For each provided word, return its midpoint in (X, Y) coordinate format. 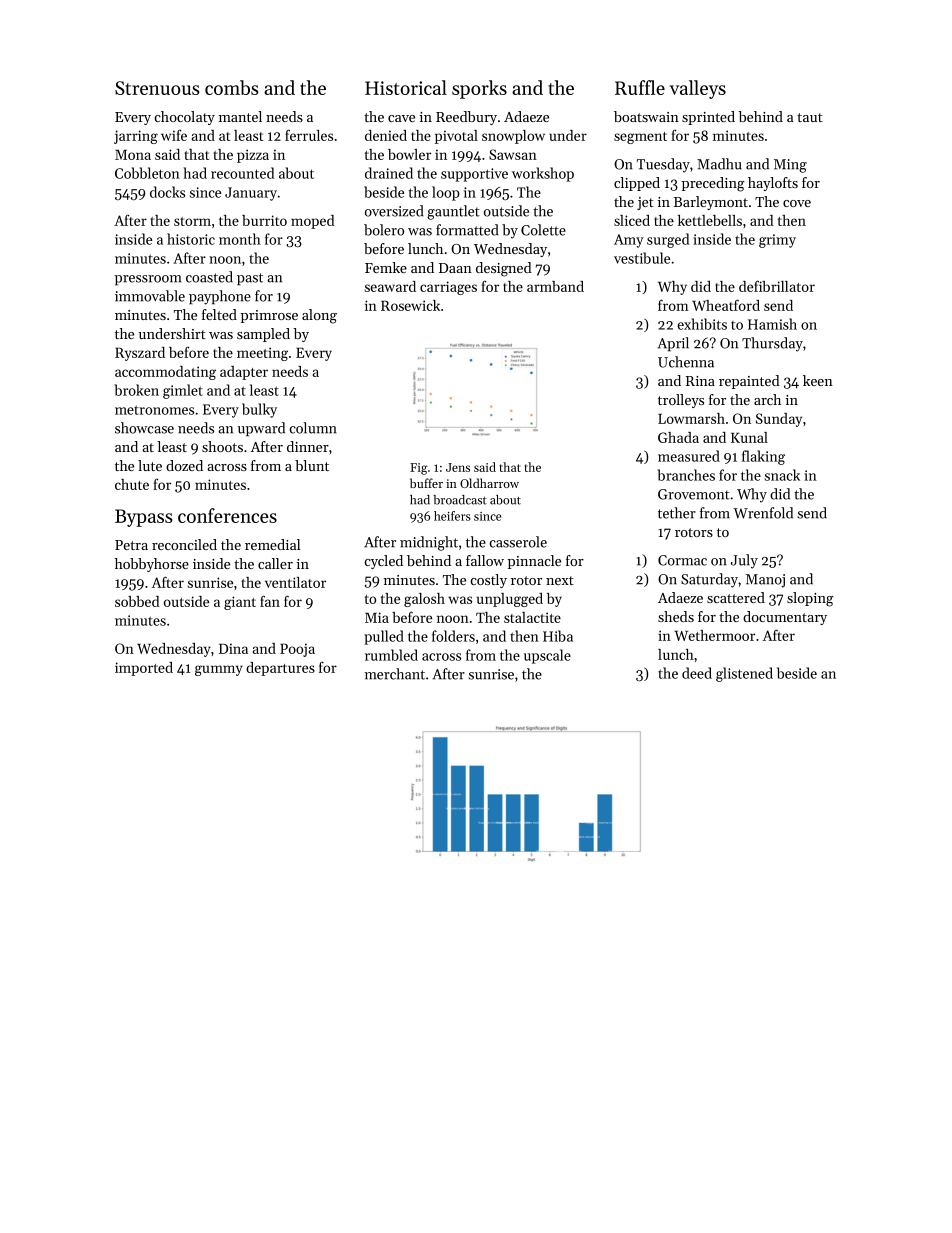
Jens (458, 467)
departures (280, 669)
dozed (184, 465)
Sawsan (513, 154)
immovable (150, 296)
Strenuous (157, 88)
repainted (749, 382)
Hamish (772, 324)
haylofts (773, 184)
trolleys (681, 401)
